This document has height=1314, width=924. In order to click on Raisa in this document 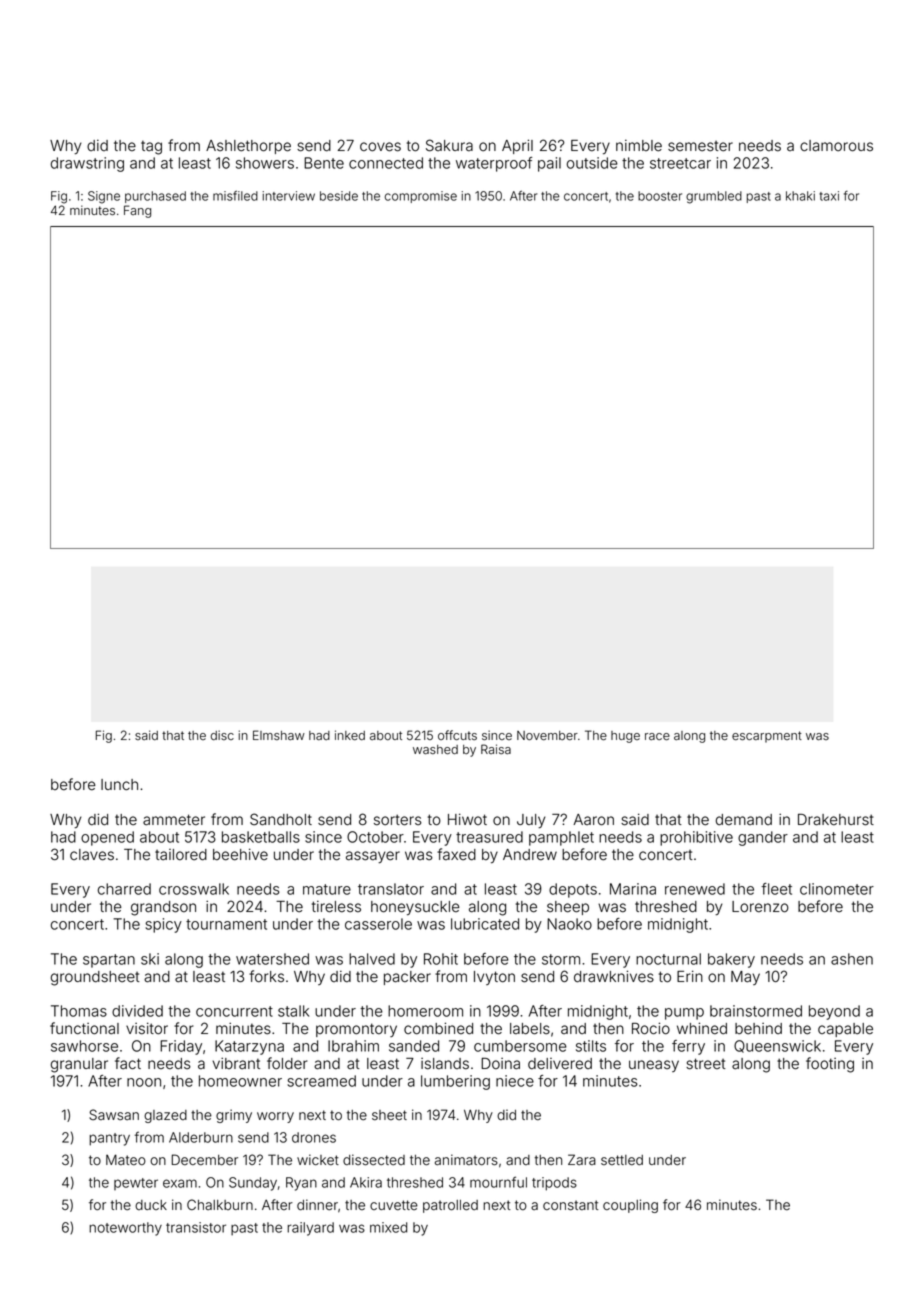, I will do `click(496, 749)`.
